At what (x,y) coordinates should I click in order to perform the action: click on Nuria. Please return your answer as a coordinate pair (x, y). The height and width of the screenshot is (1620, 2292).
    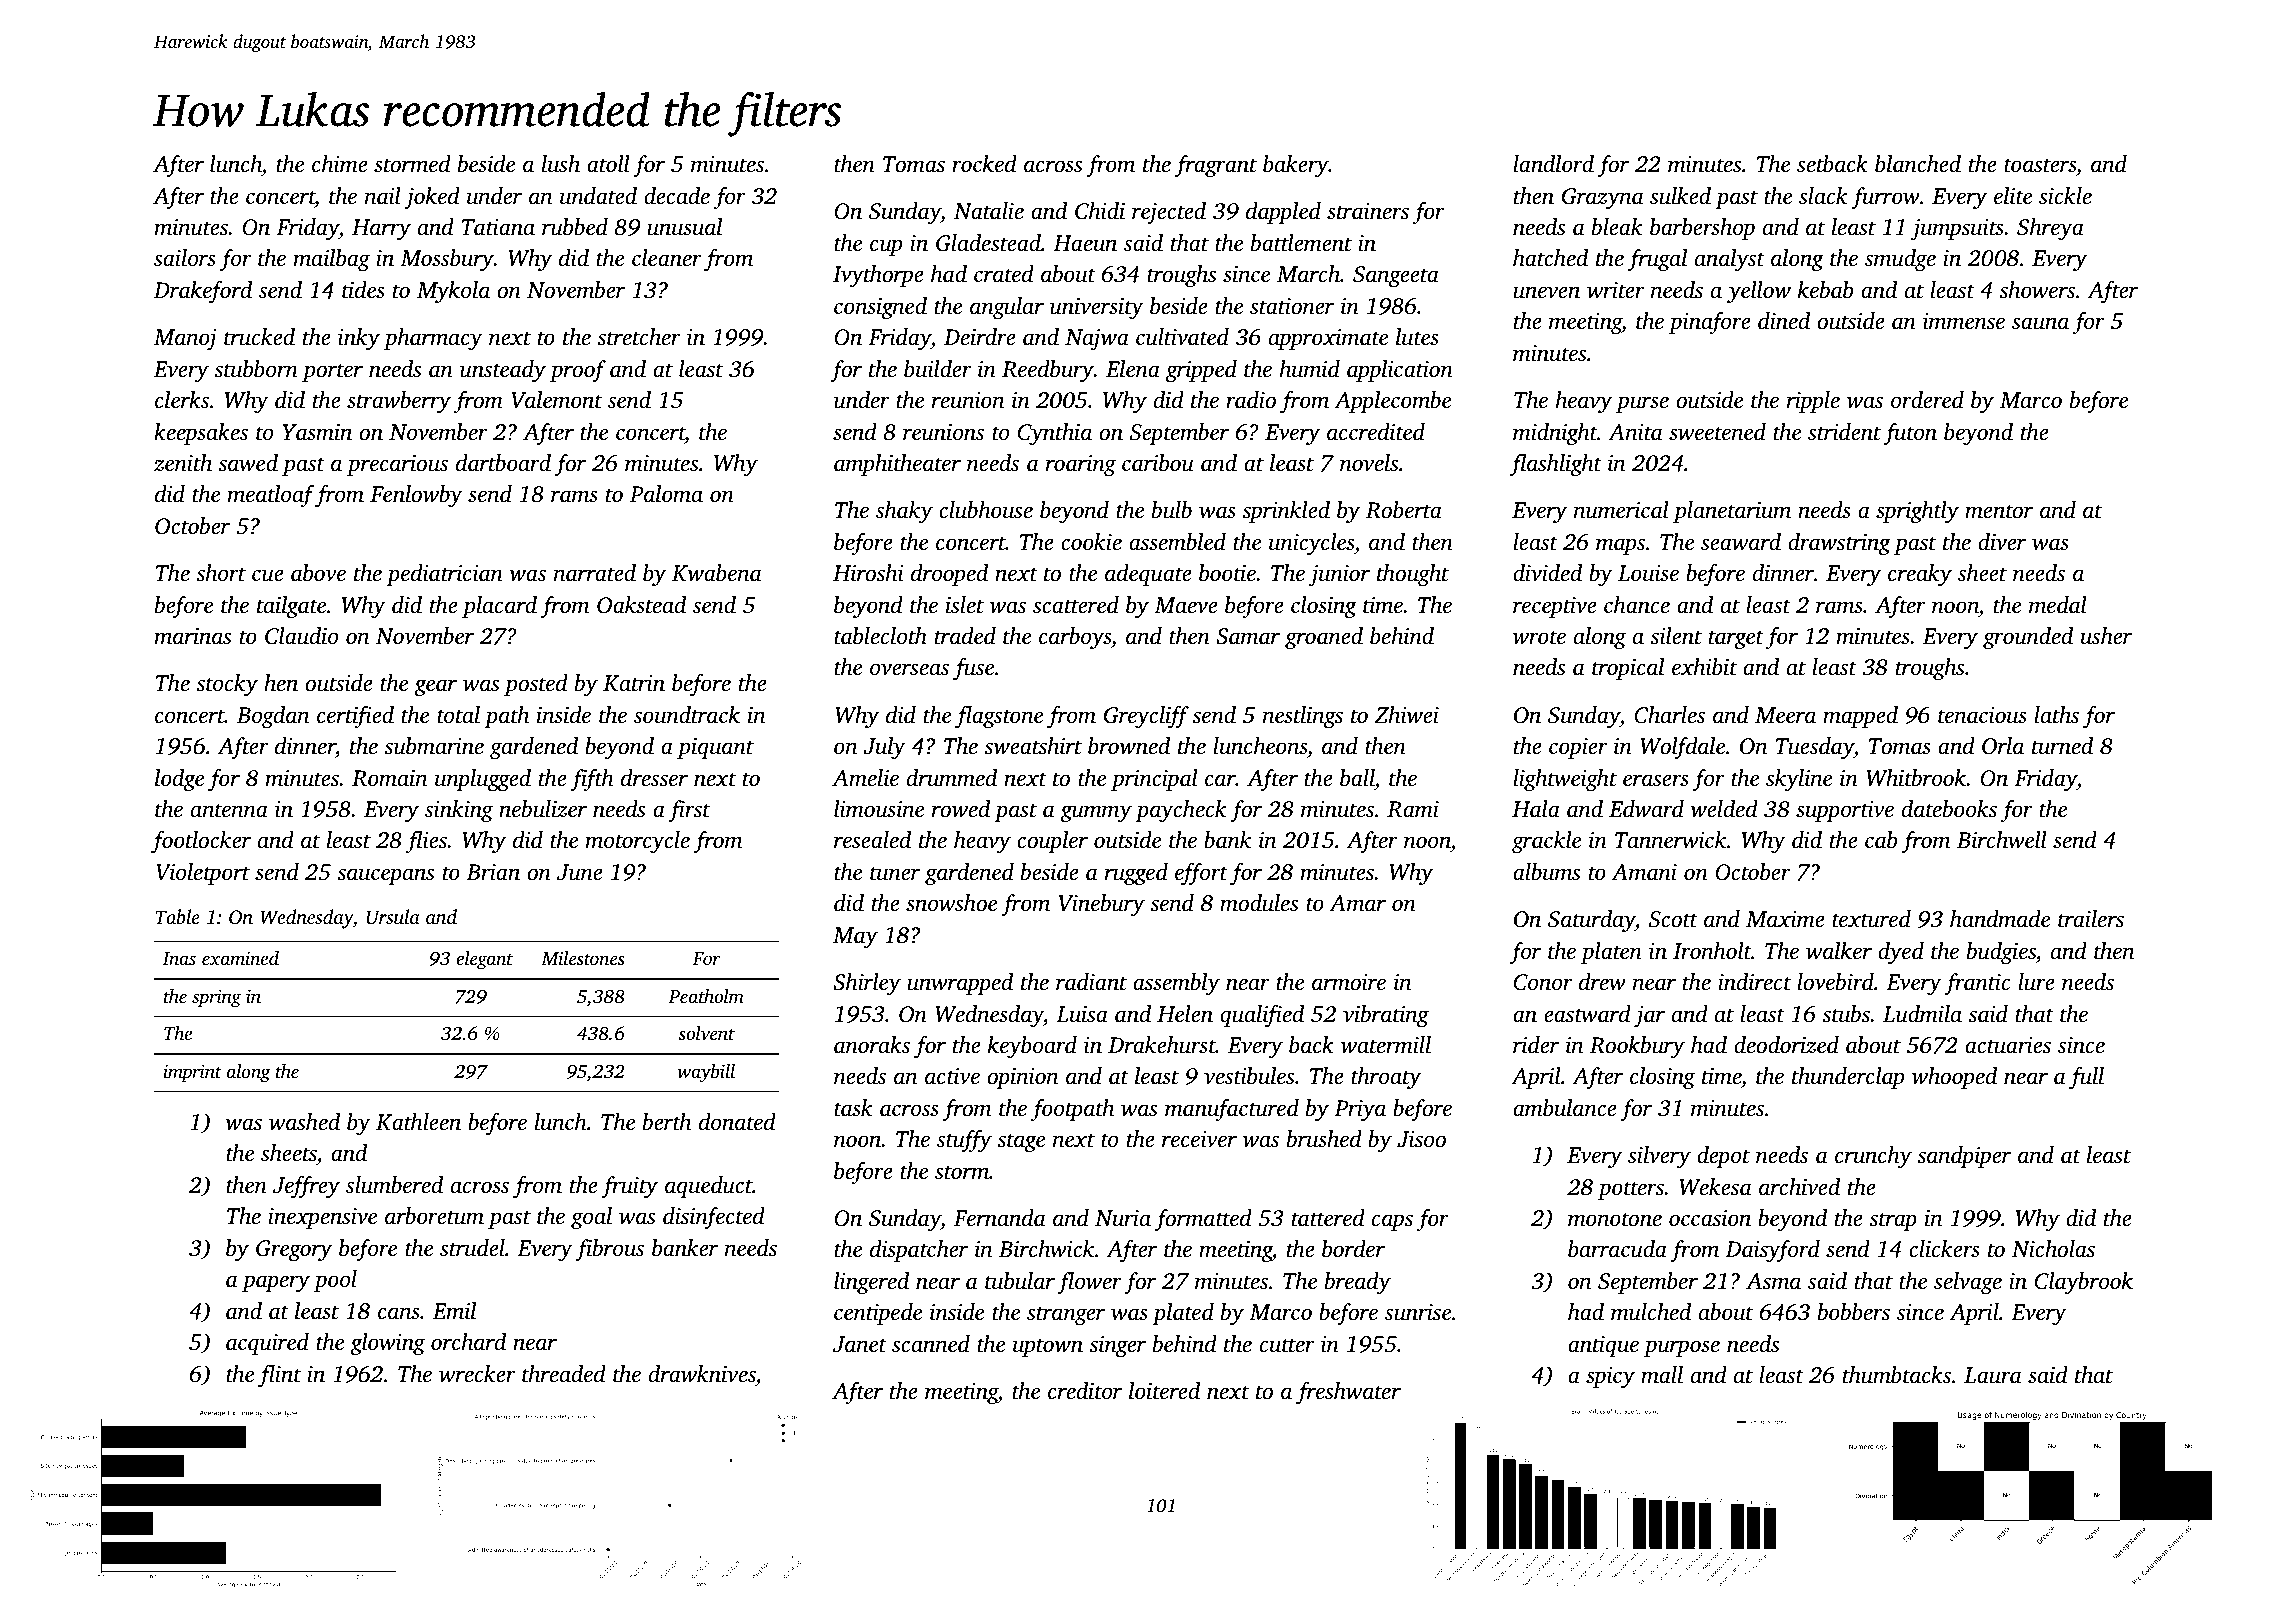
    Looking at the image, I should click on (1123, 1218).
